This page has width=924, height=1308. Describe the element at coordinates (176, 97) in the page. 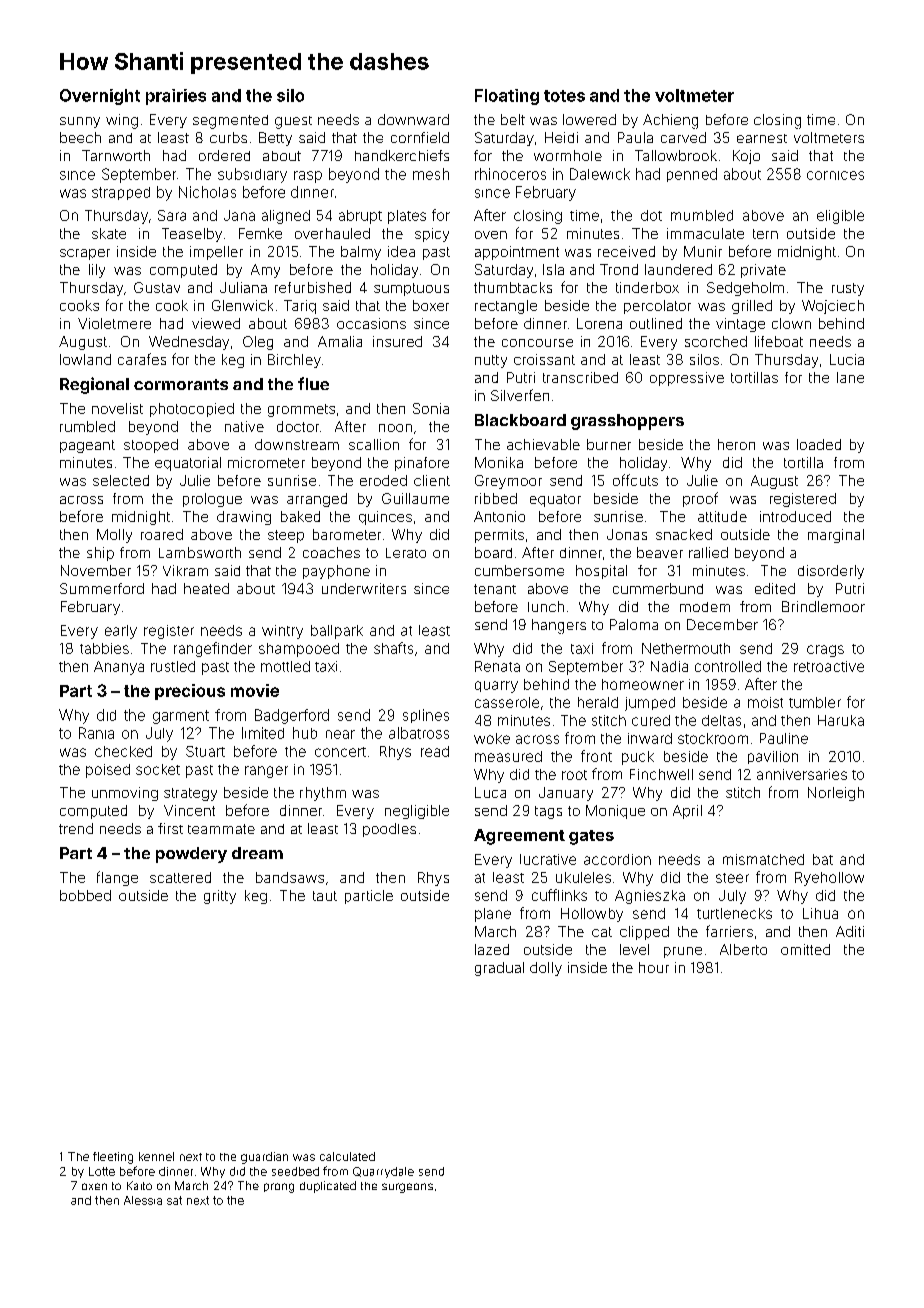

I see `prairies` at that location.
